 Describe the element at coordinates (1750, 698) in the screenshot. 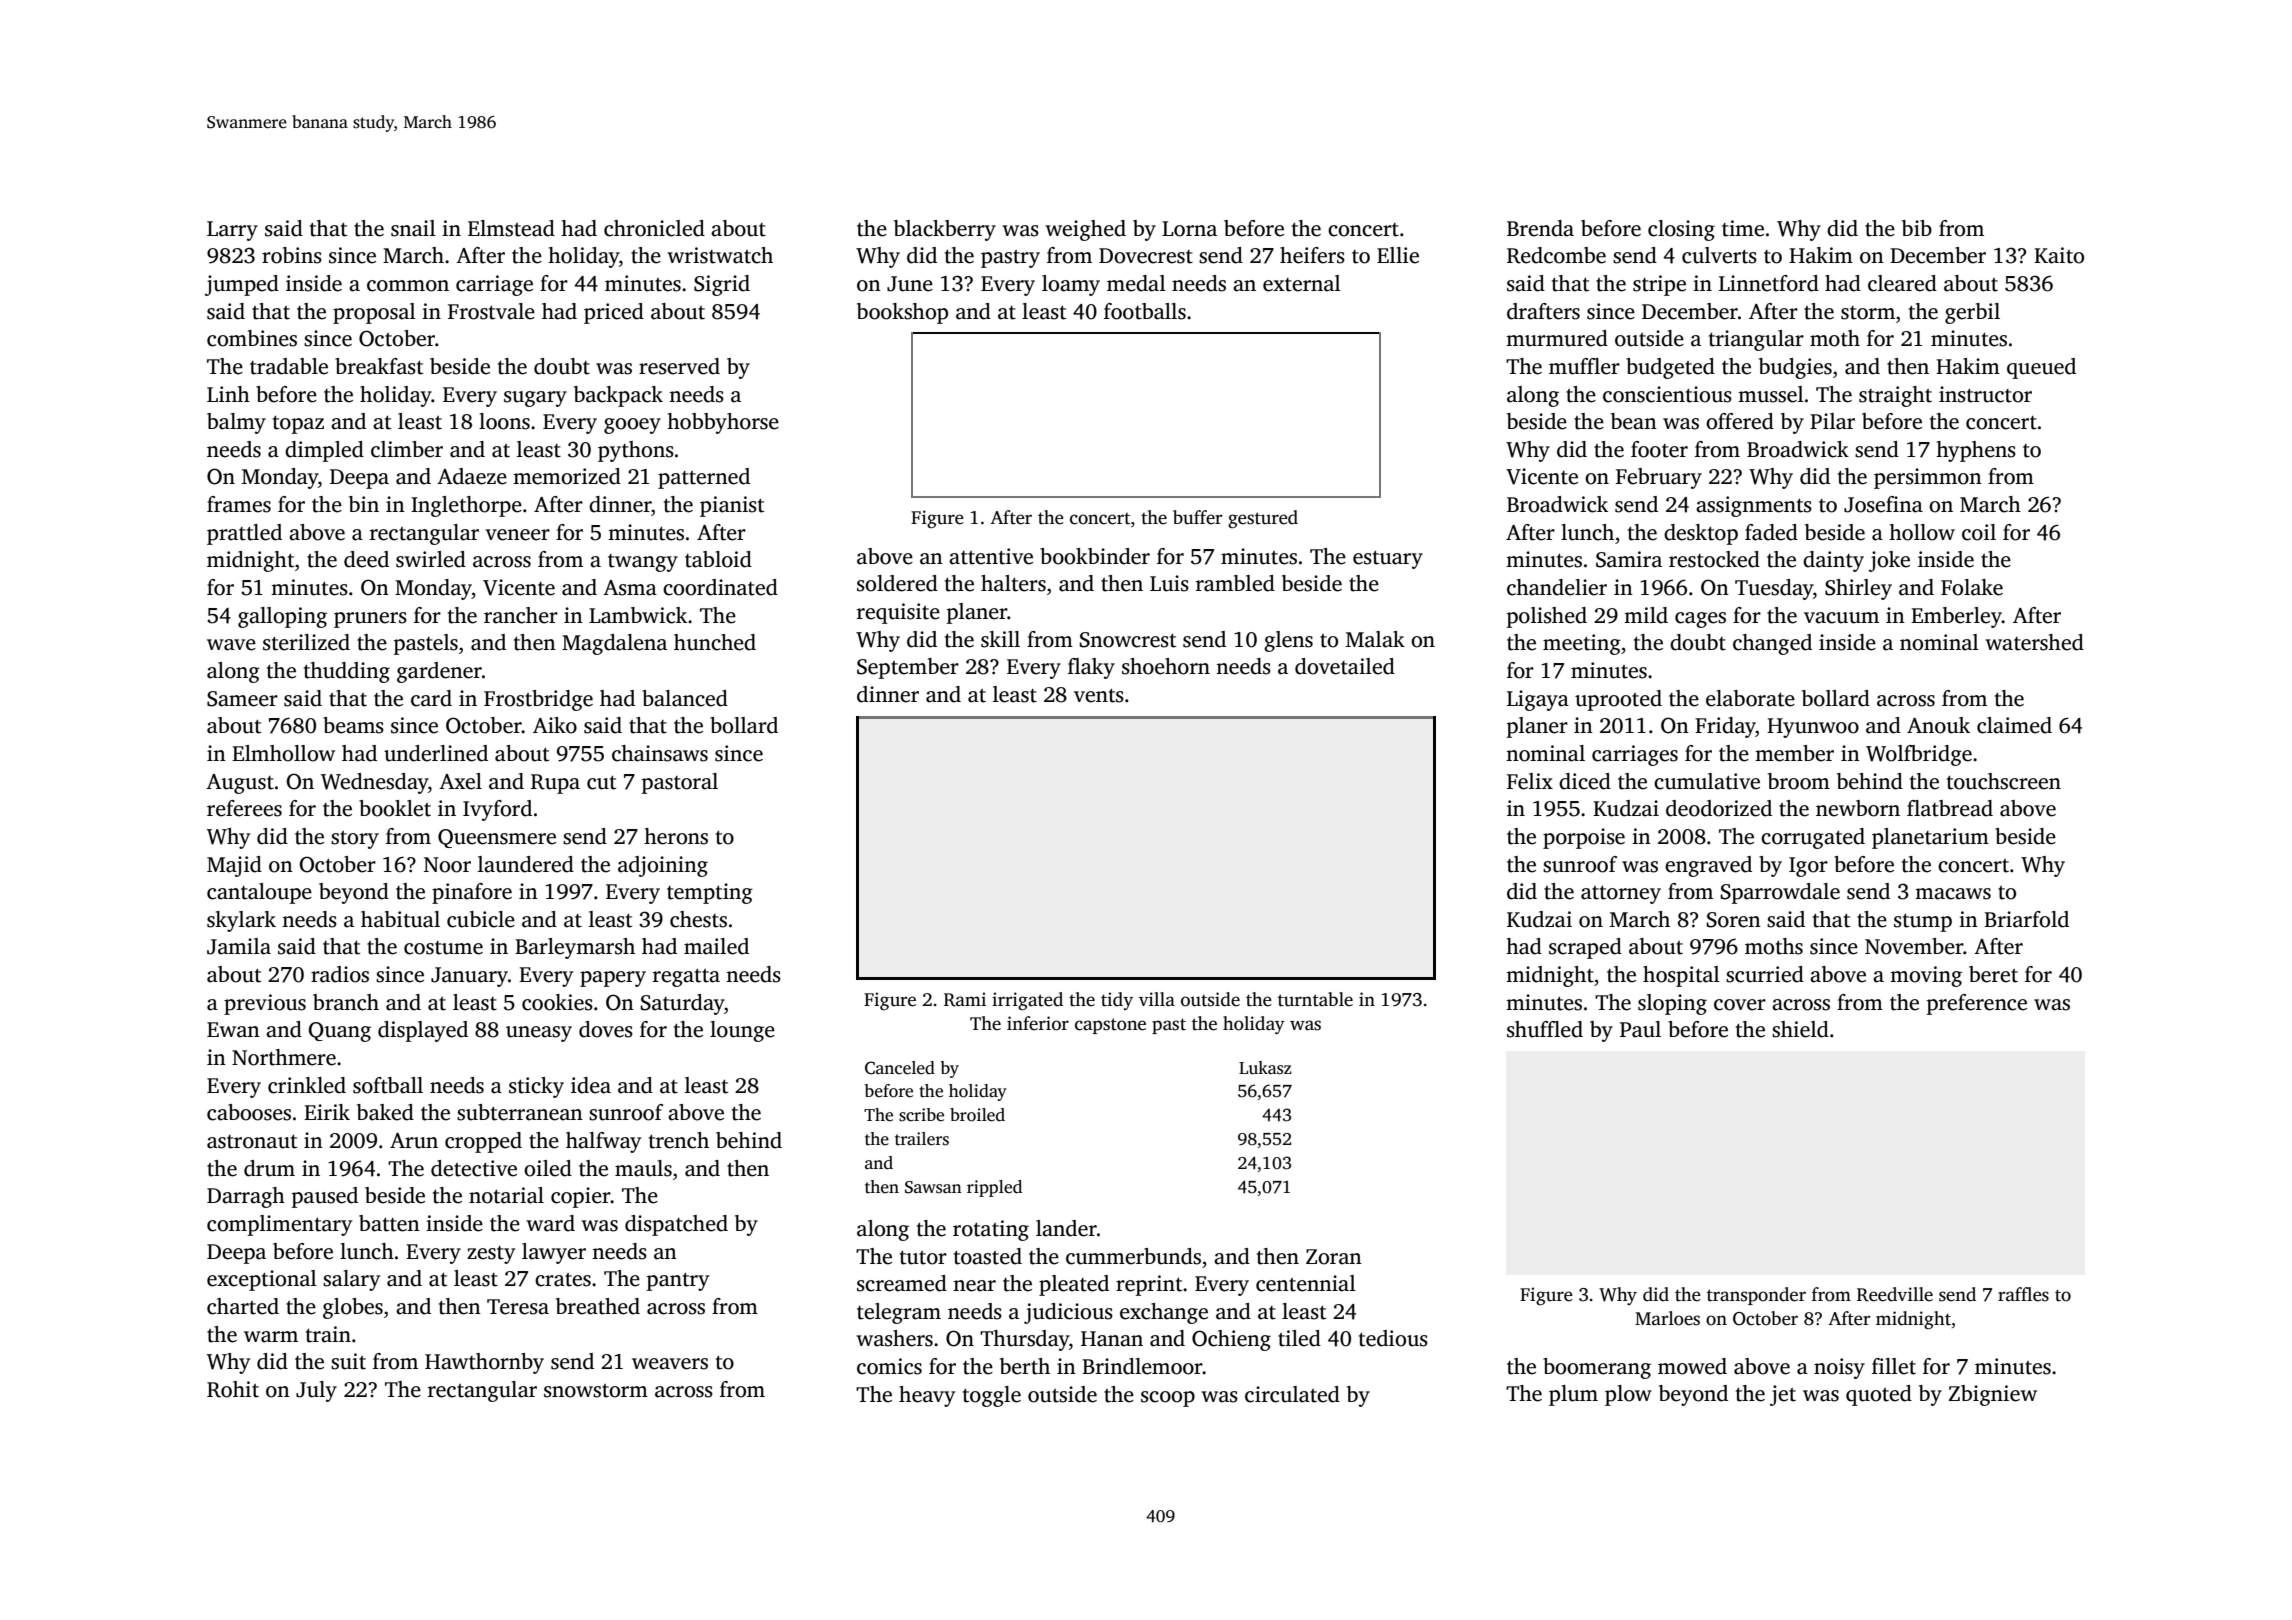

I see `elaborate` at that location.
